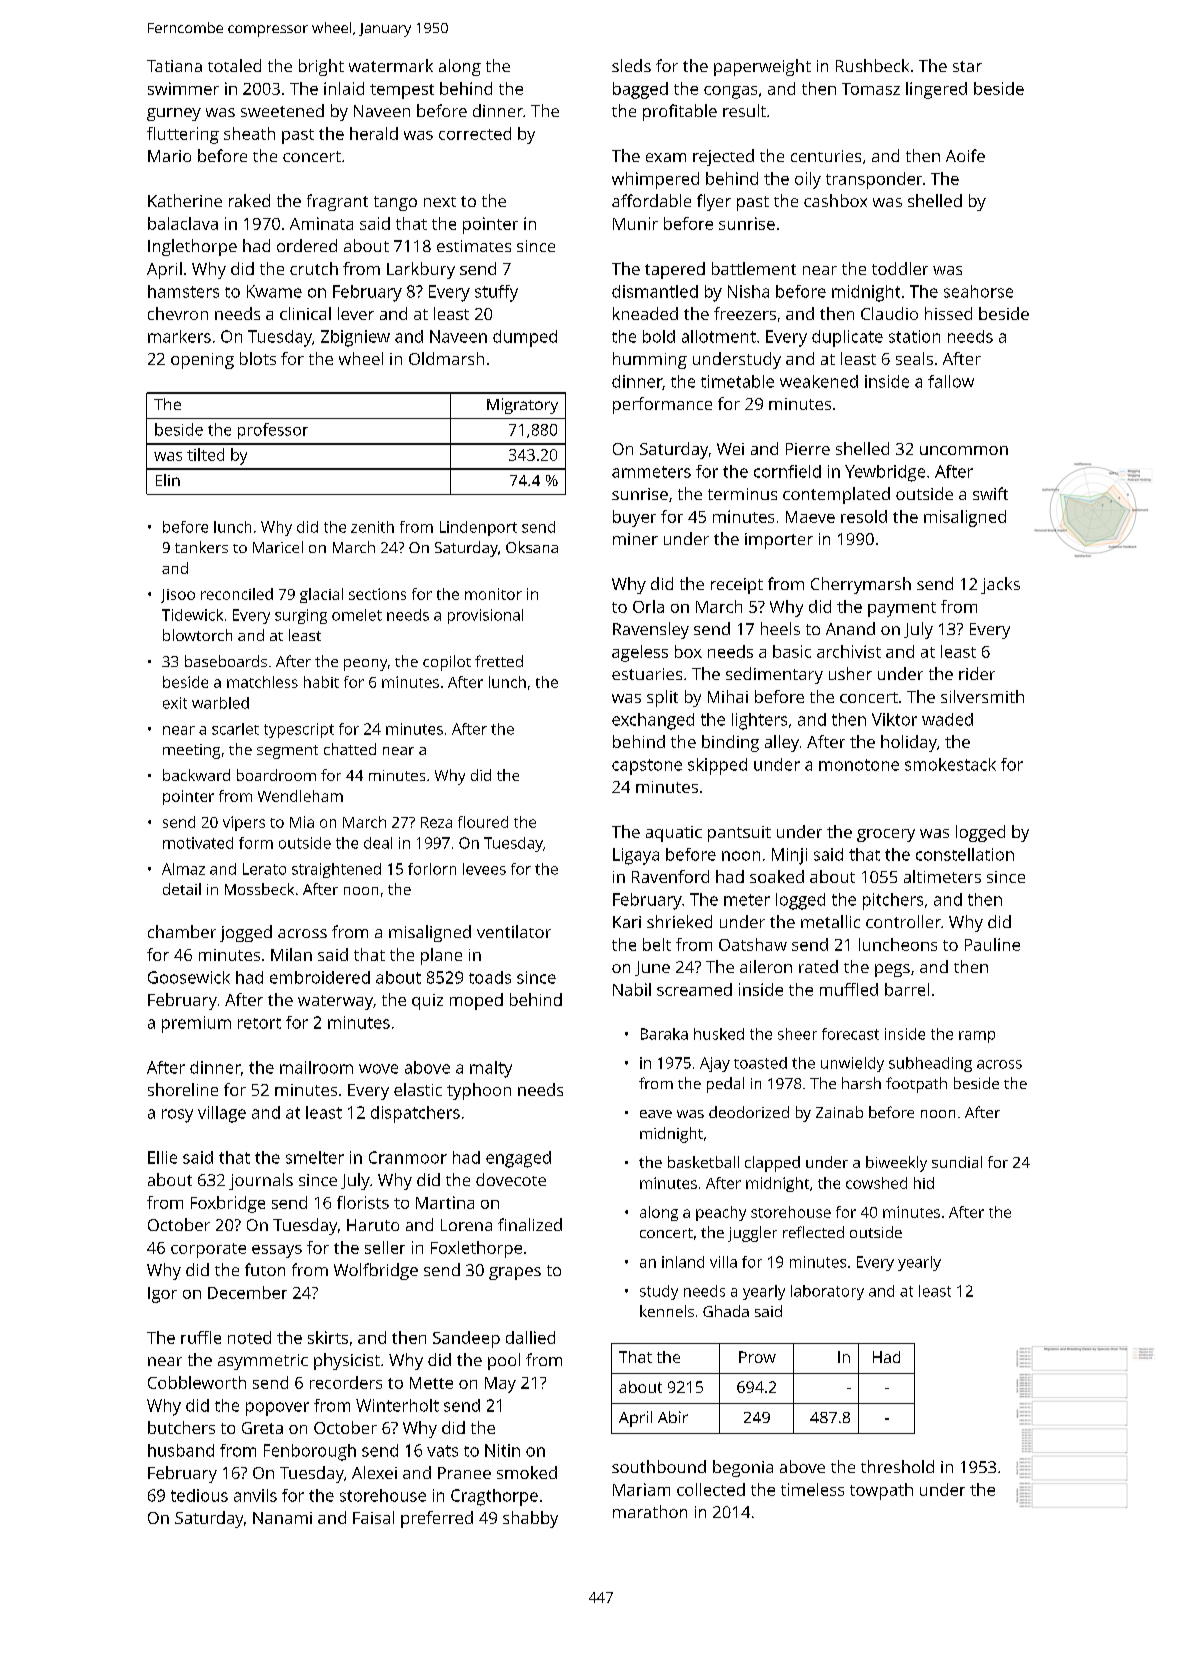  What do you see at coordinates (321, 682) in the screenshot?
I see `habit` at bounding box center [321, 682].
